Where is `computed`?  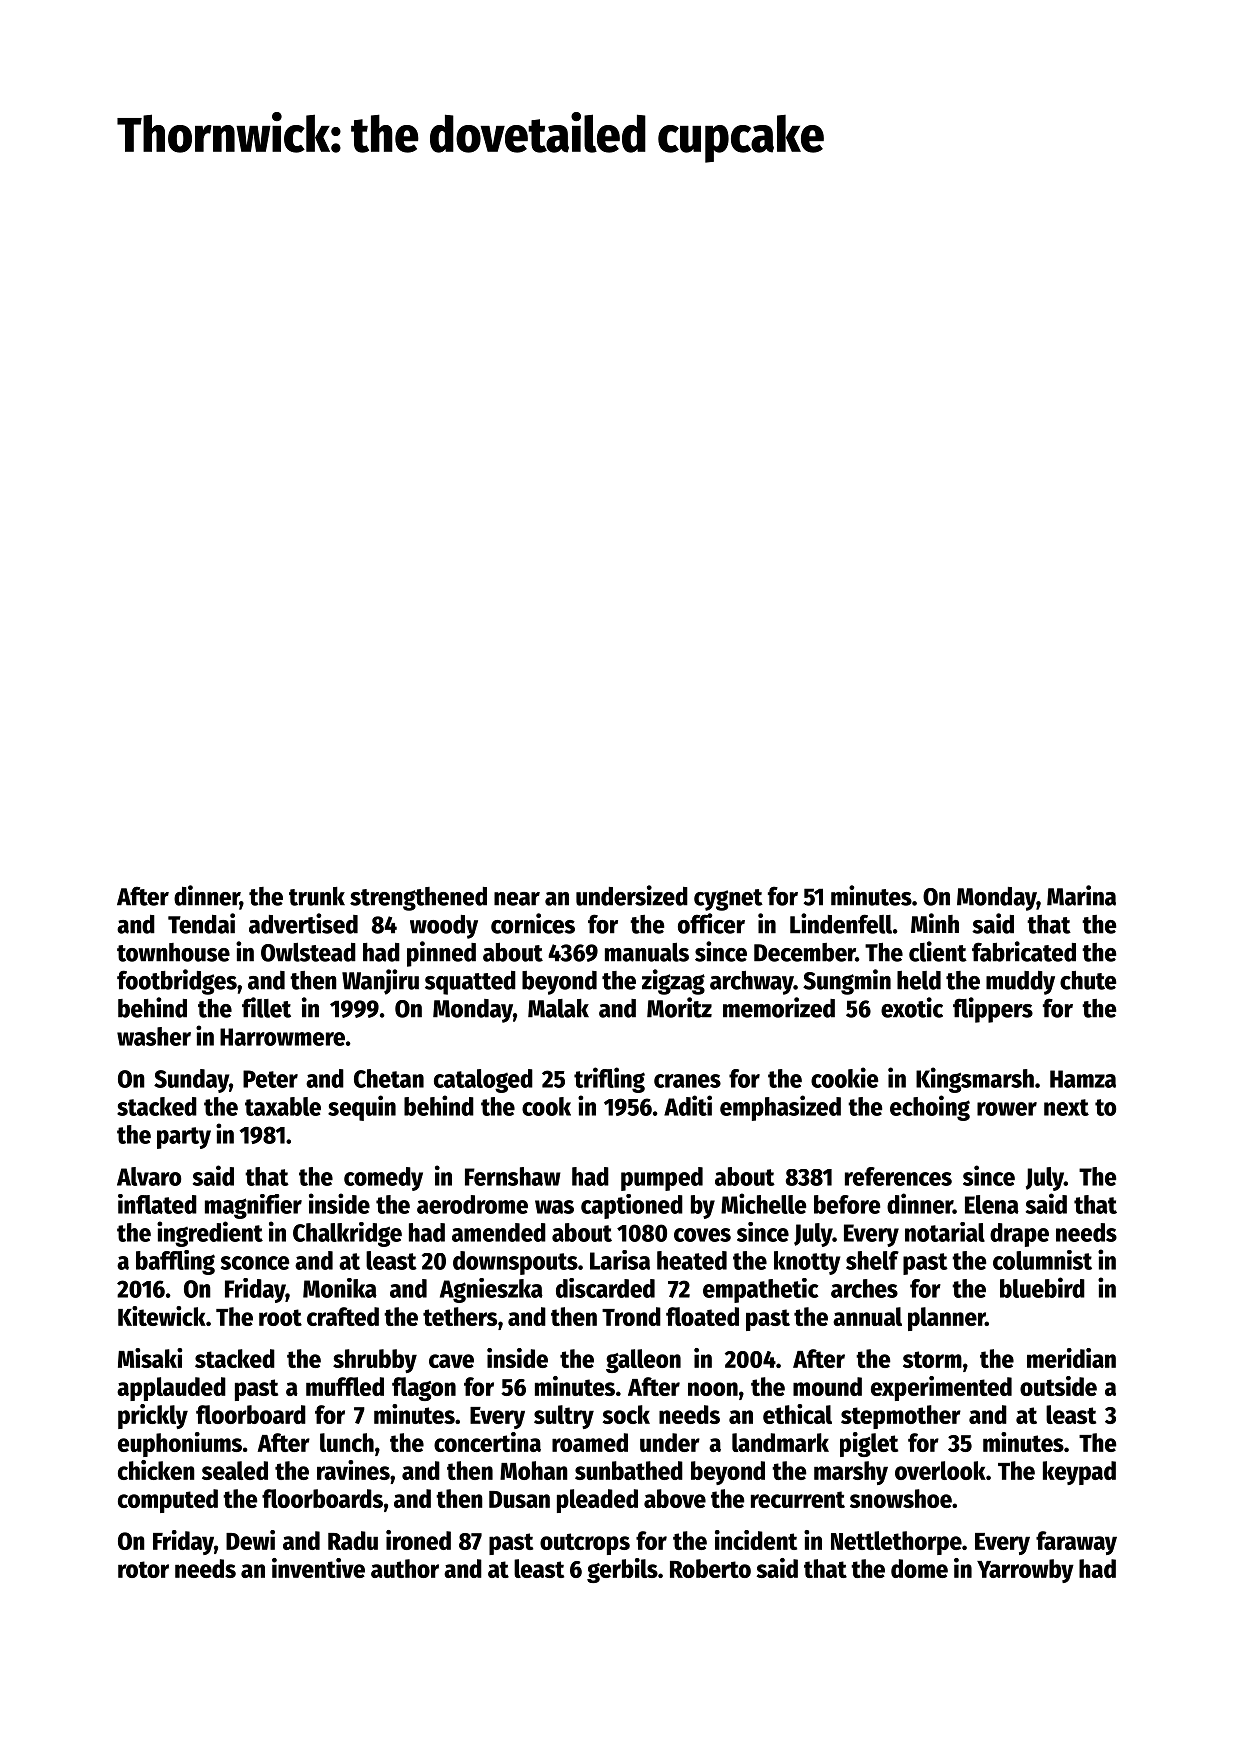
computed is located at coordinates (168, 1501).
